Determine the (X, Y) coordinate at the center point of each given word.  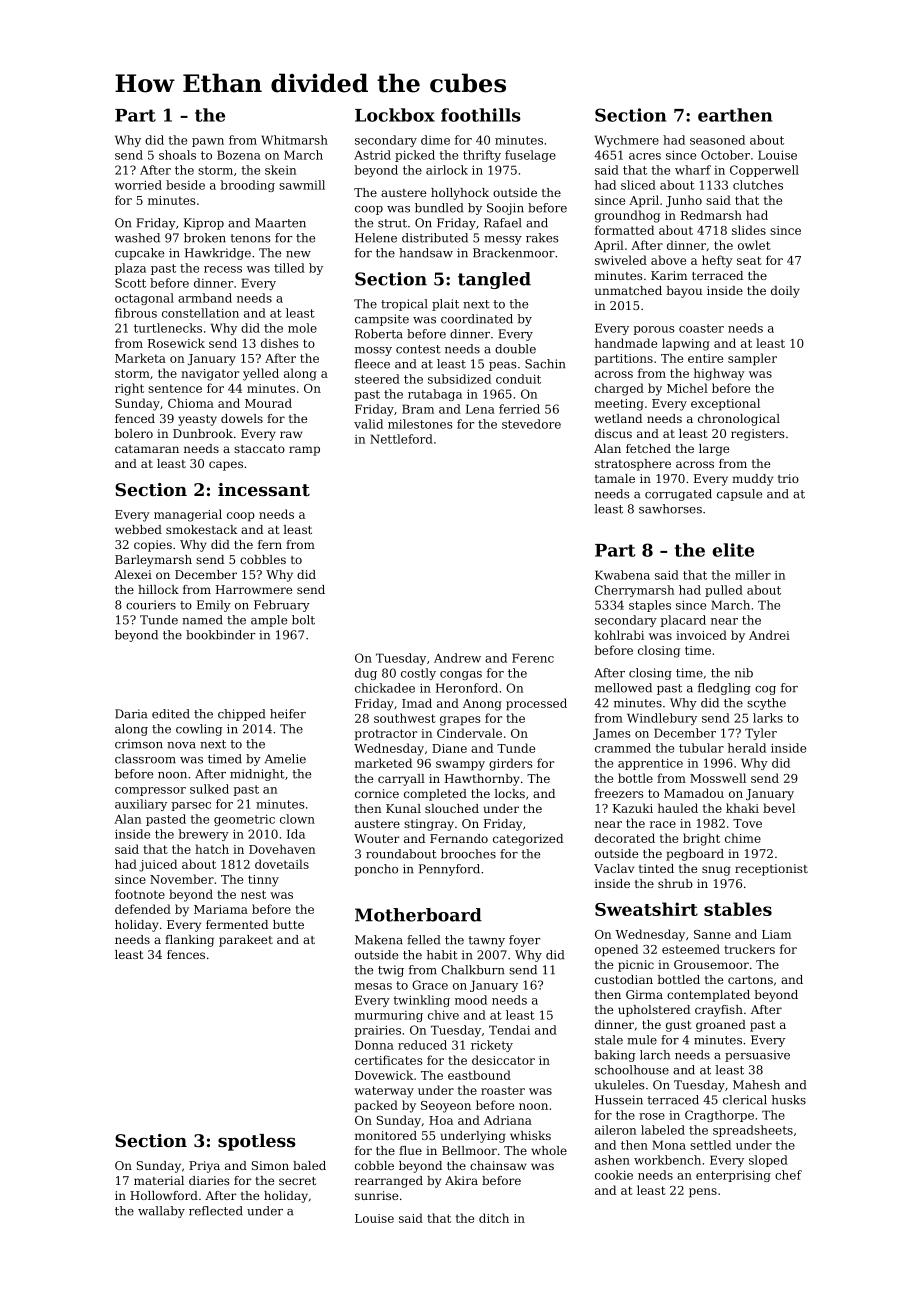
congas (461, 675)
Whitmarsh (294, 140)
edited (171, 714)
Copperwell (764, 171)
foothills (481, 115)
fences (186, 954)
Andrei (769, 635)
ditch (494, 1218)
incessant (264, 489)
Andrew (457, 658)
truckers (749, 949)
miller (753, 575)
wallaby (161, 1212)
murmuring (389, 1016)
